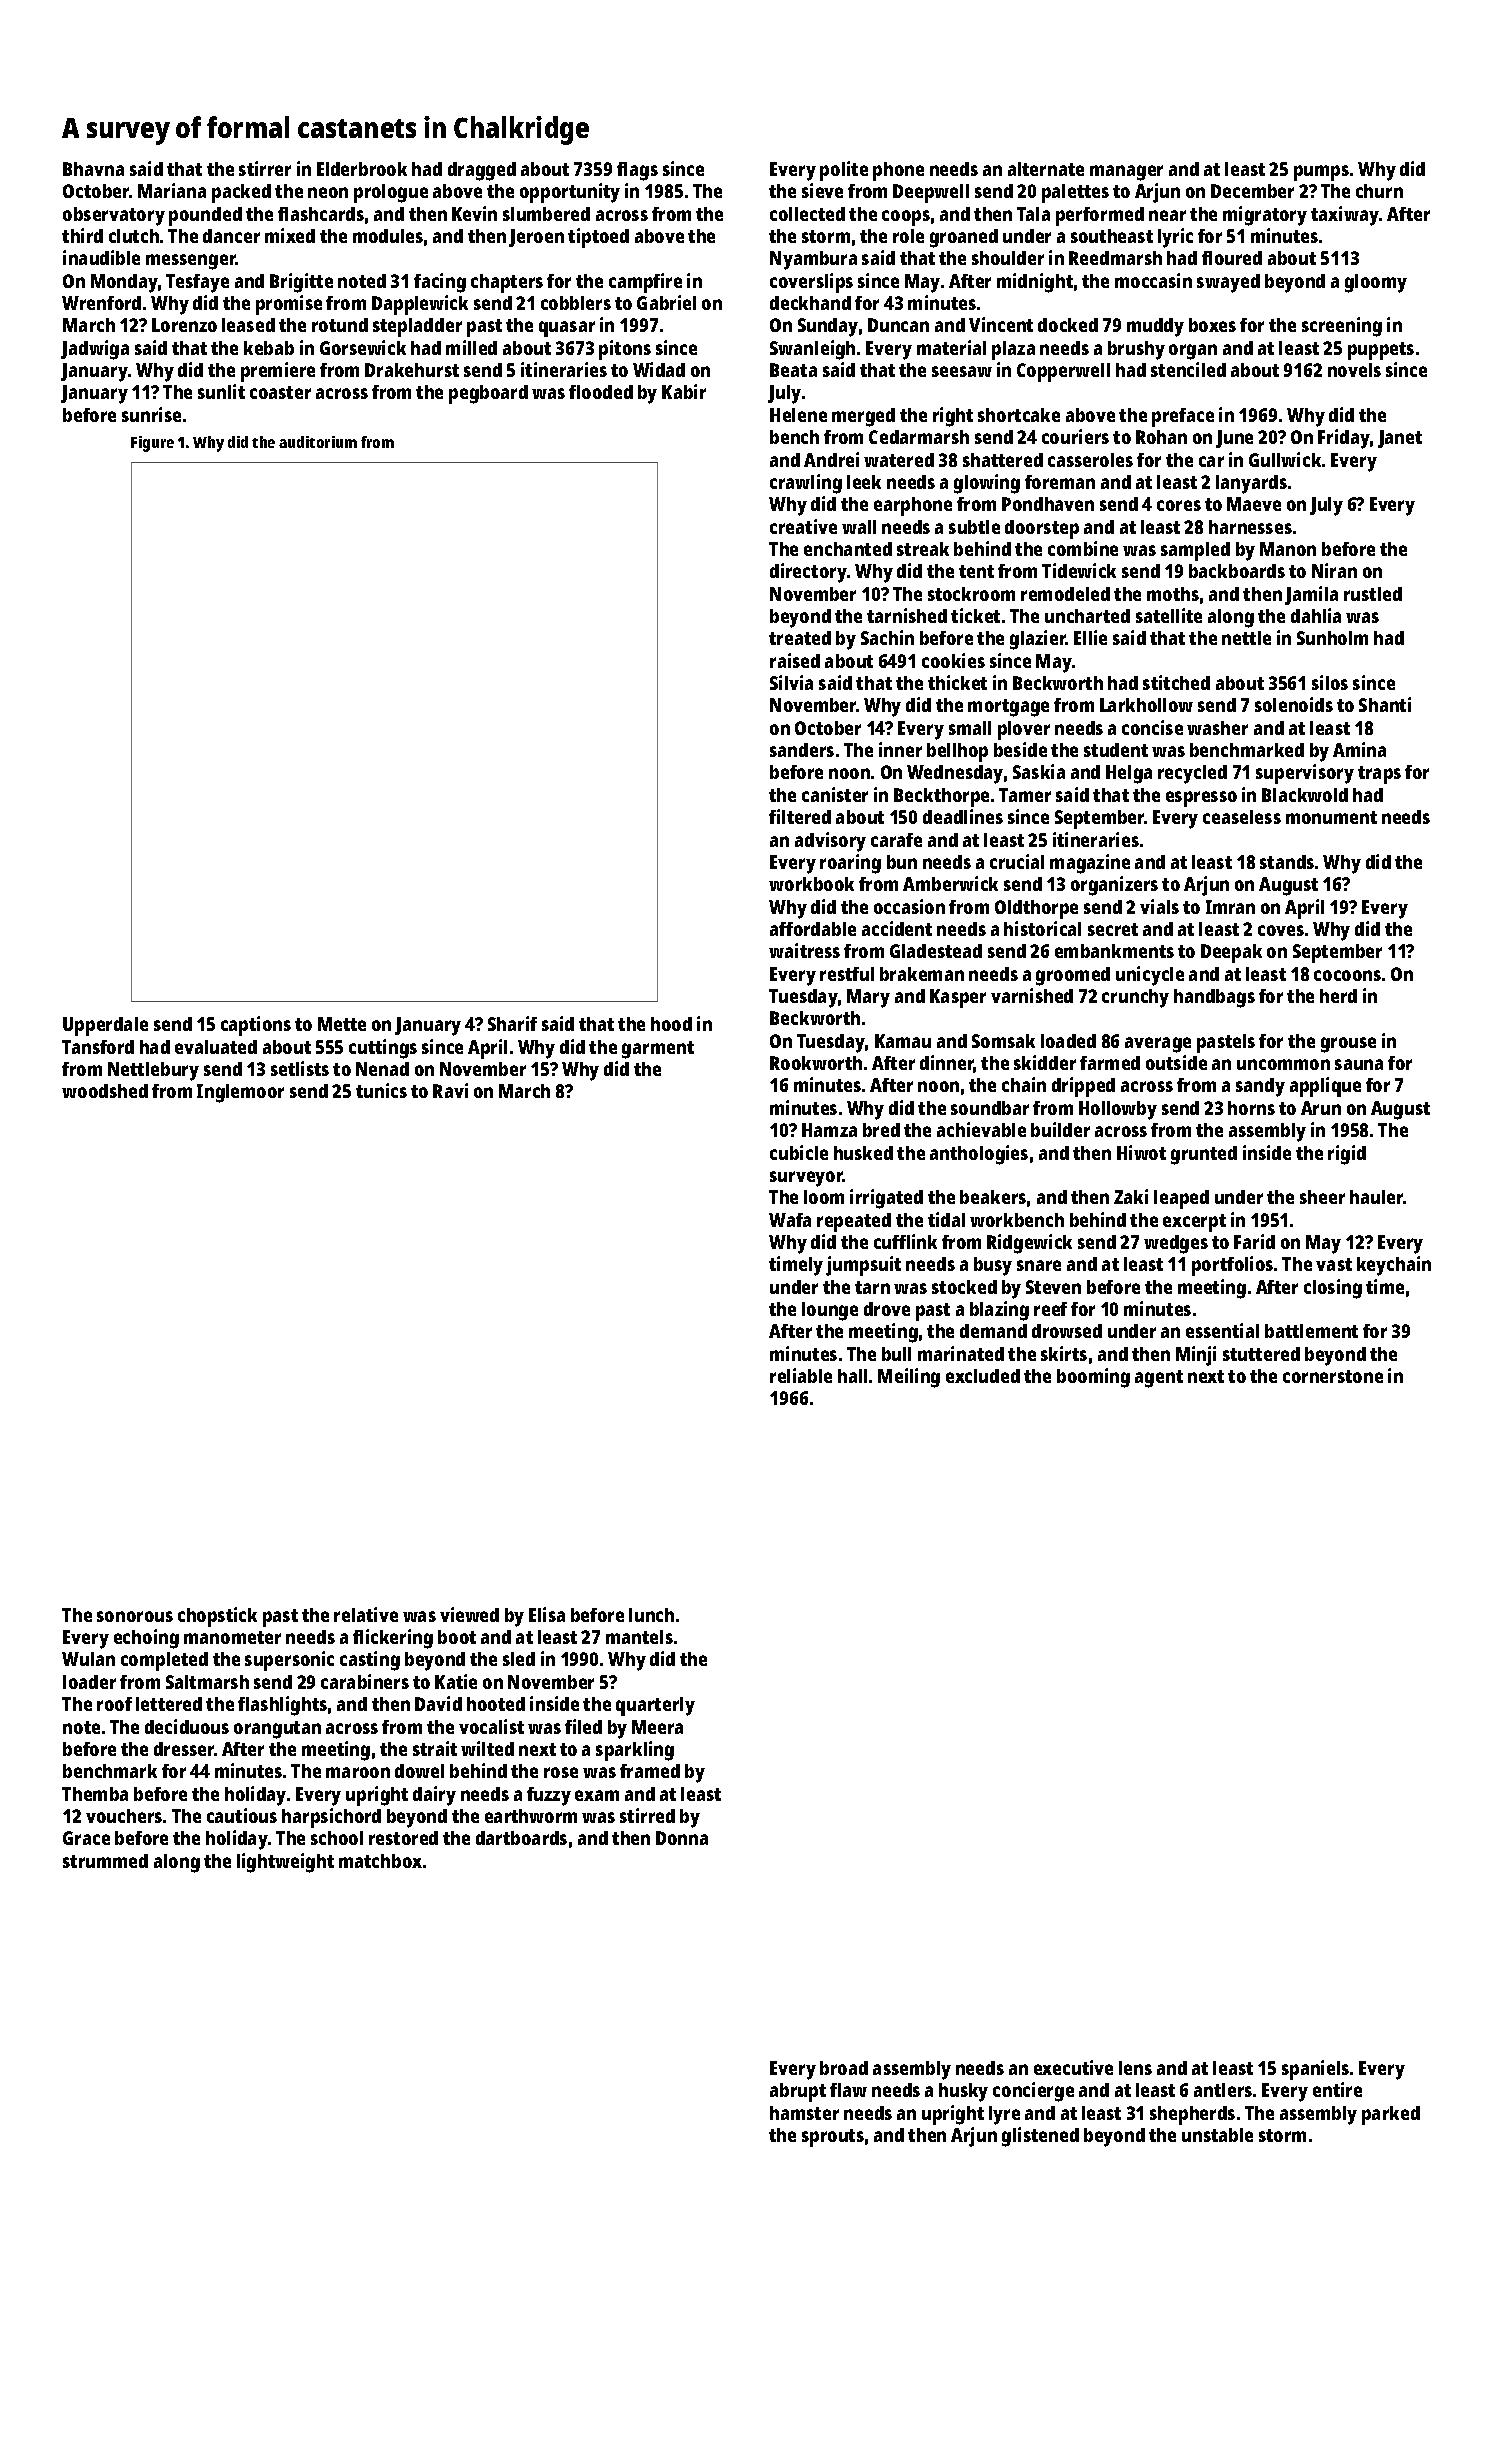 The height and width of the screenshot is (2464, 1496). What do you see at coordinates (1234, 439) in the screenshot?
I see `June` at bounding box center [1234, 439].
